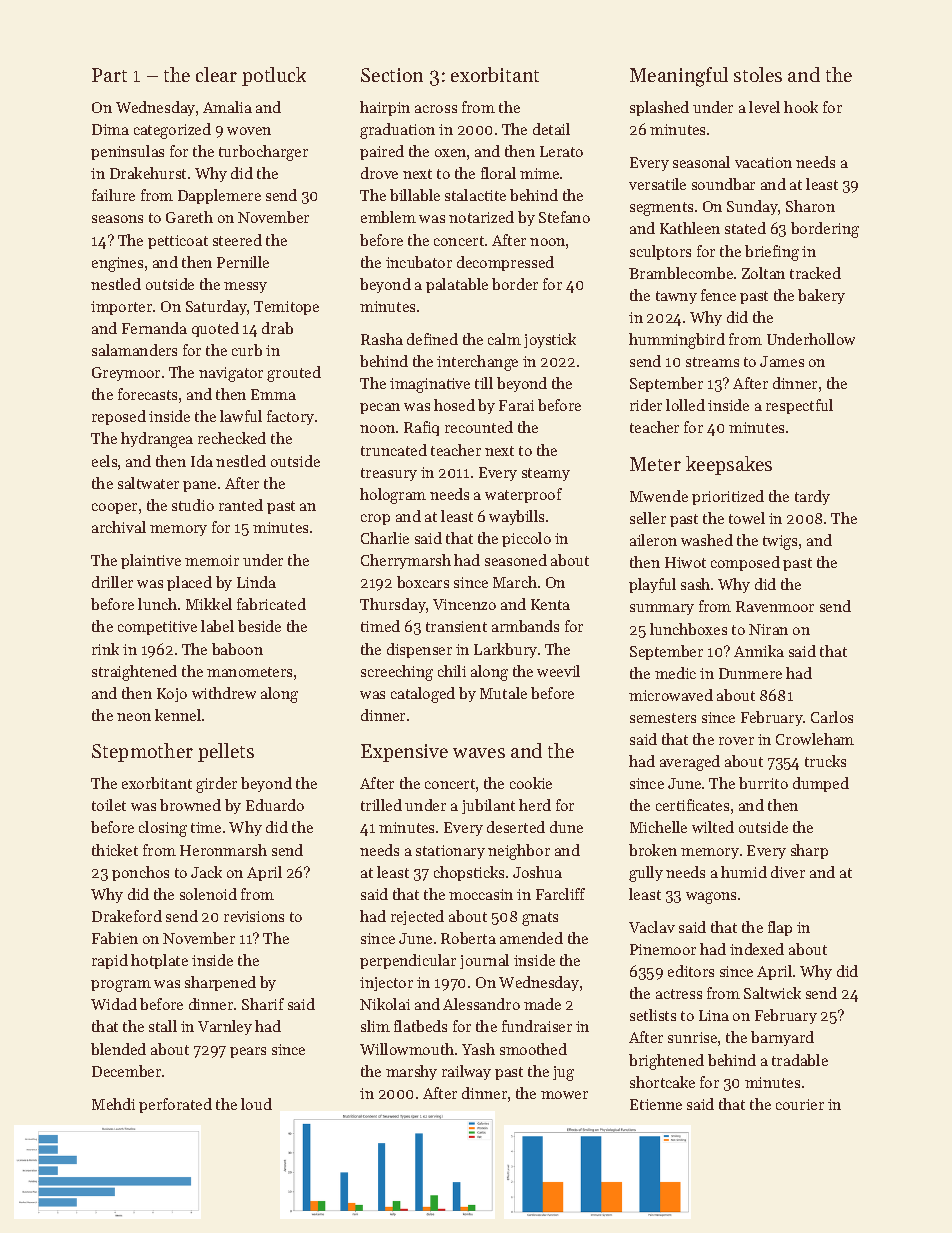 The width and height of the image is (952, 1233). Describe the element at coordinates (457, 285) in the image. I see `palatable` at that location.
